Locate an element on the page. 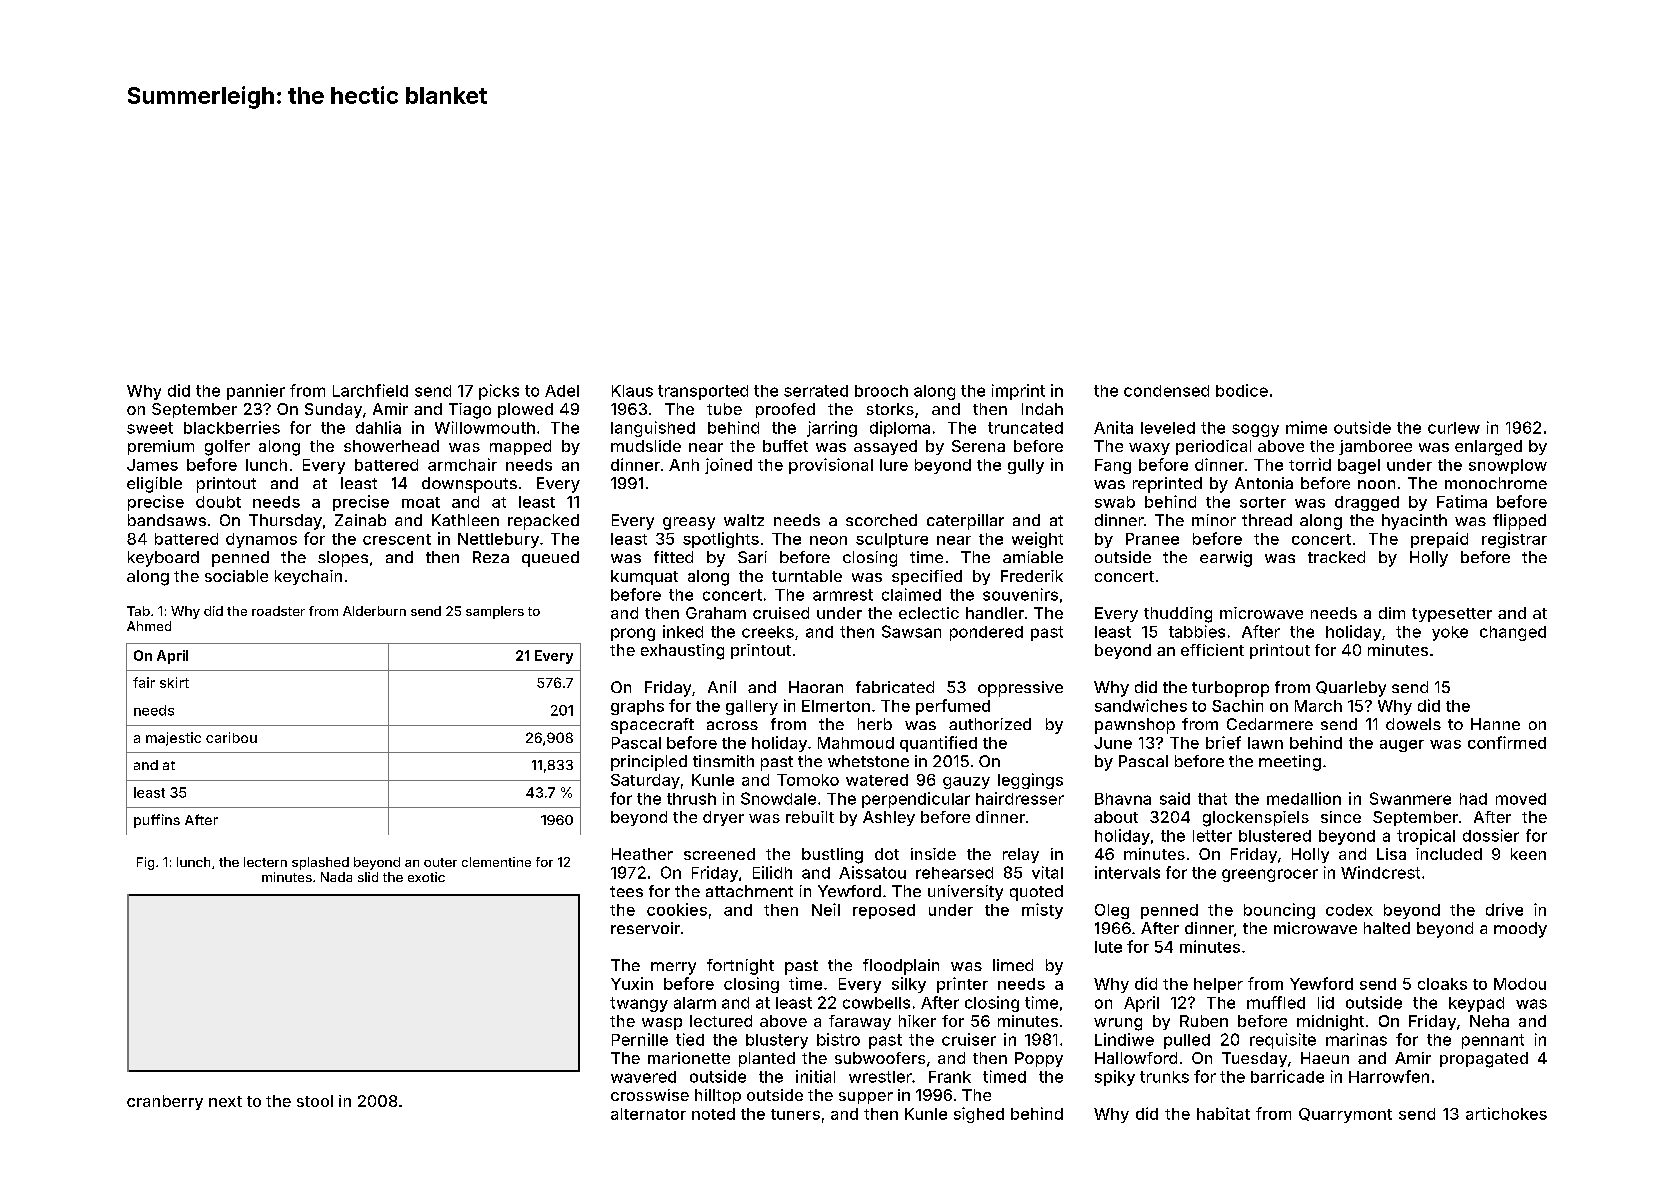  picks is located at coordinates (499, 392).
